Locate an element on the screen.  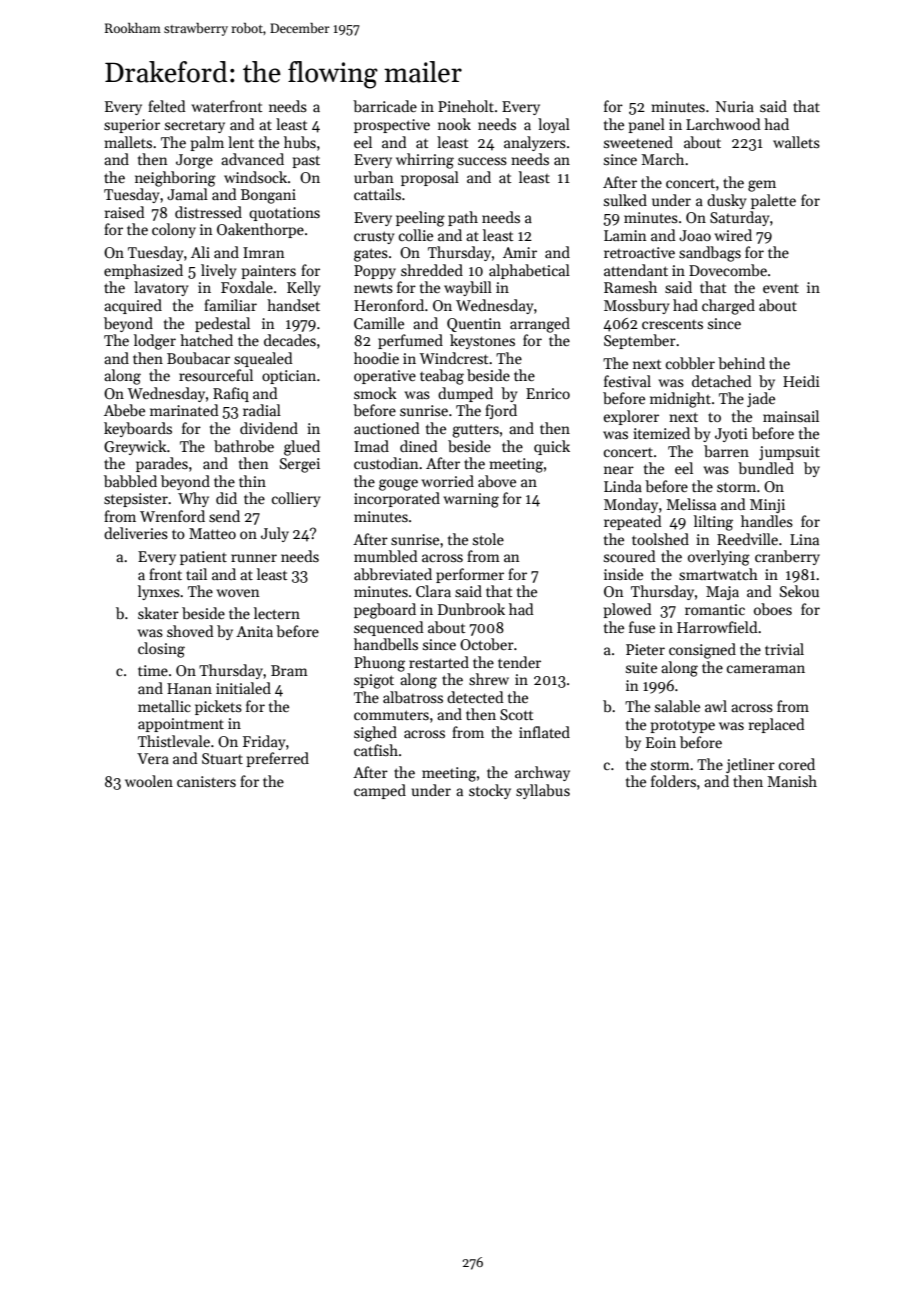
Nuria is located at coordinates (735, 106).
